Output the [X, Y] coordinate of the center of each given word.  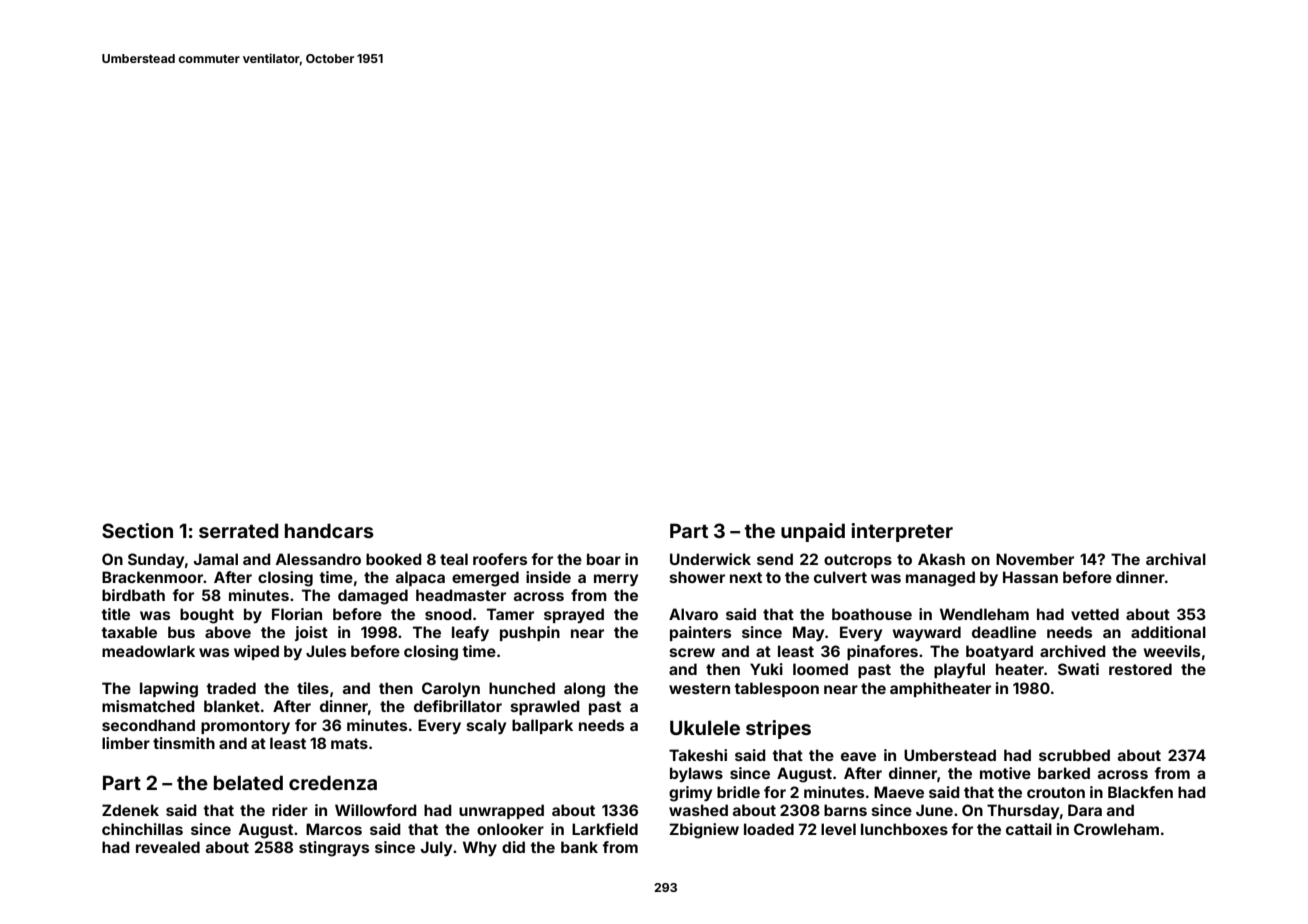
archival [1176, 559]
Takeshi [698, 755]
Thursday [1023, 811]
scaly [486, 726]
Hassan [1030, 577]
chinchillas [142, 829]
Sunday [156, 560]
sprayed [574, 615]
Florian [297, 614]
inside [548, 577]
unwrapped [501, 811]
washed [698, 810]
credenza [333, 782]
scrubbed [1074, 755]
